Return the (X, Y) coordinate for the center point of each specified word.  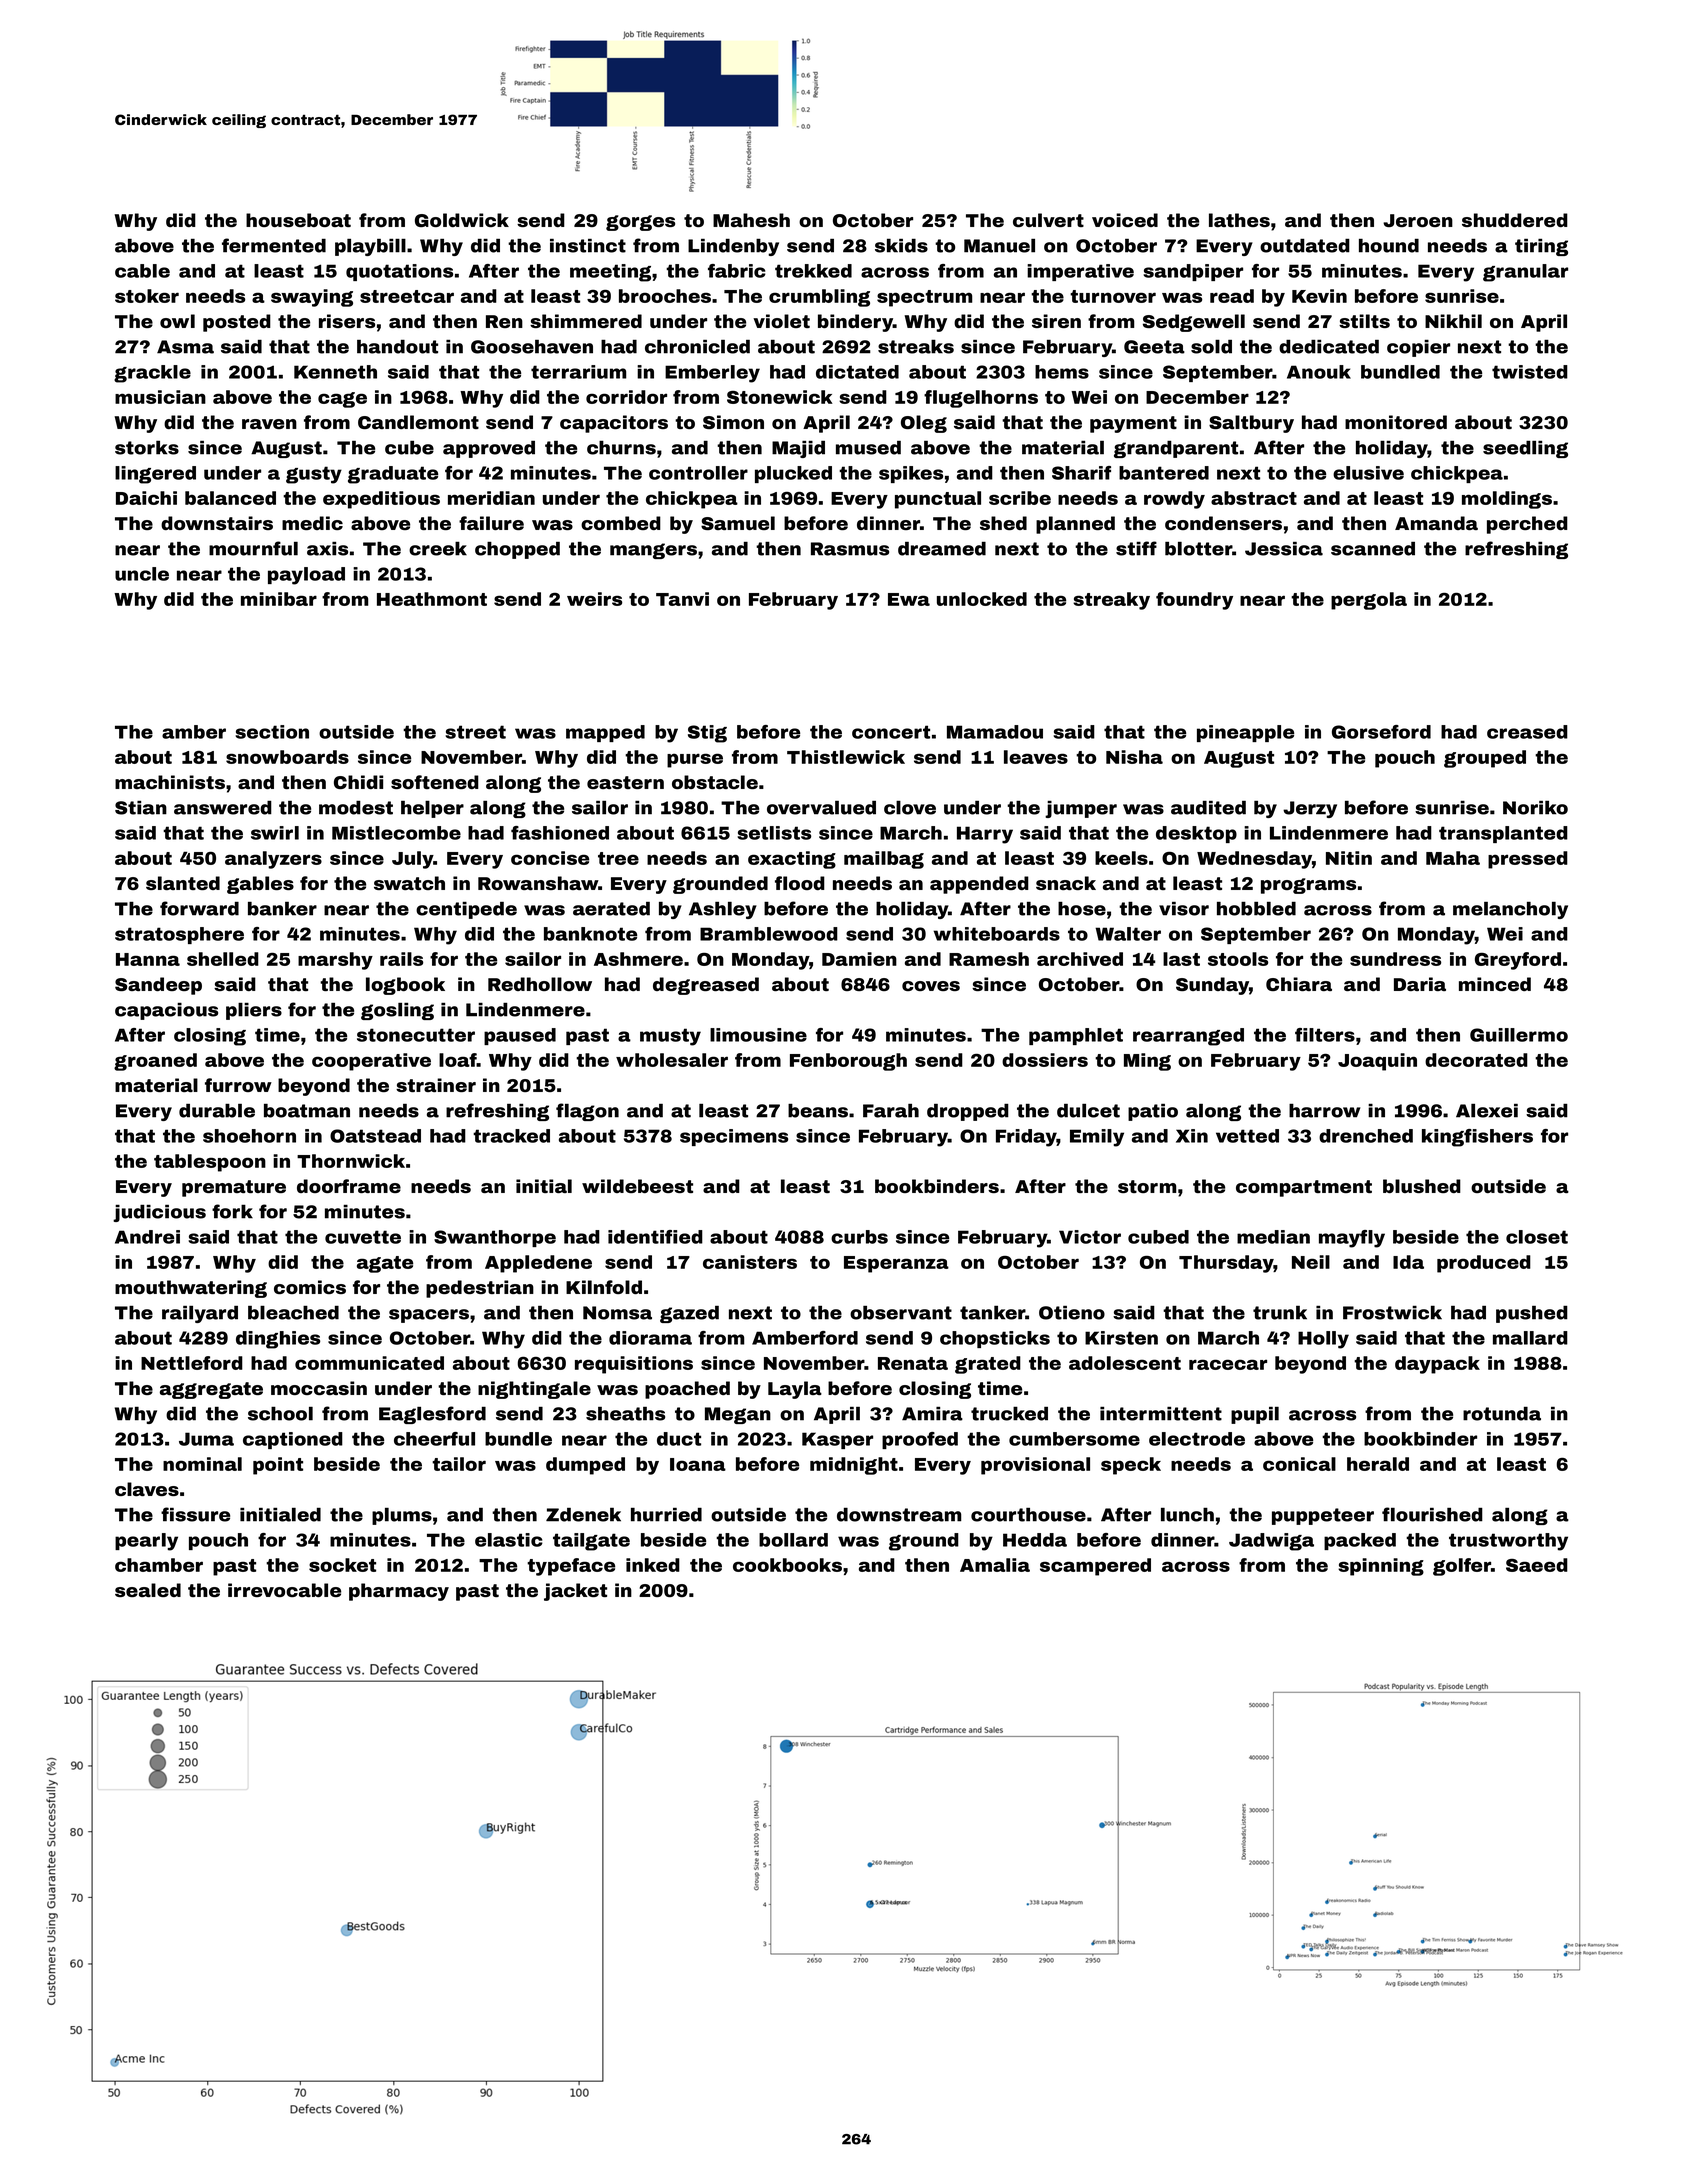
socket (342, 1565)
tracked (511, 1136)
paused (520, 1036)
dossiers (1045, 1060)
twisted (1530, 372)
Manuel (999, 246)
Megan (738, 1415)
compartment (1304, 1188)
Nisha (1134, 757)
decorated (1476, 1060)
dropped (968, 1112)
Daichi (146, 498)
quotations (399, 272)
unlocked (982, 599)
